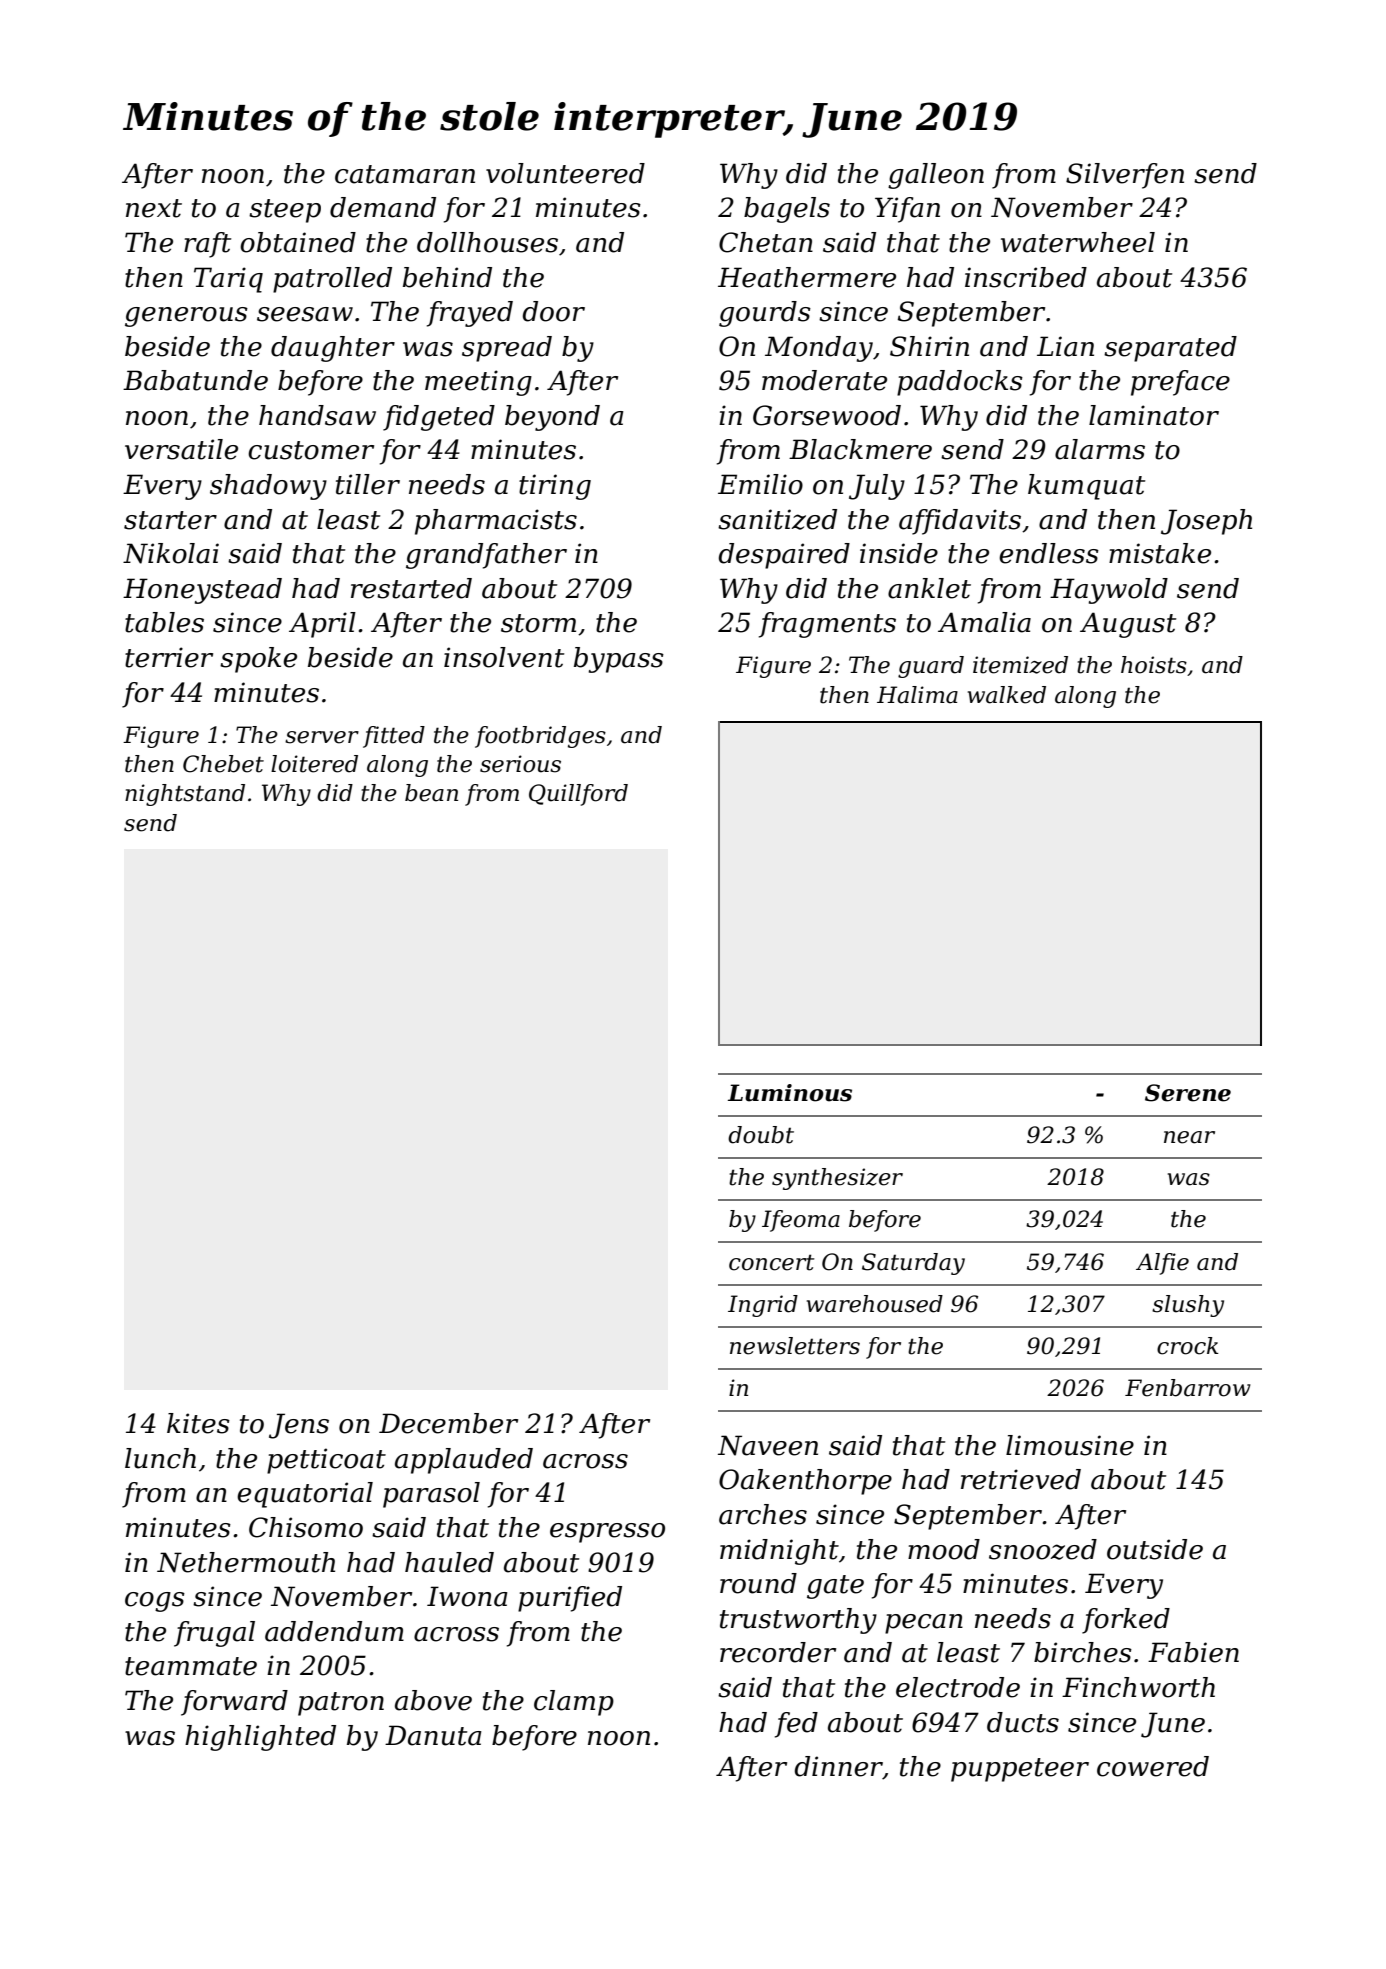  Describe the element at coordinates (334, 1631) in the image. I see `addendum` at that location.
